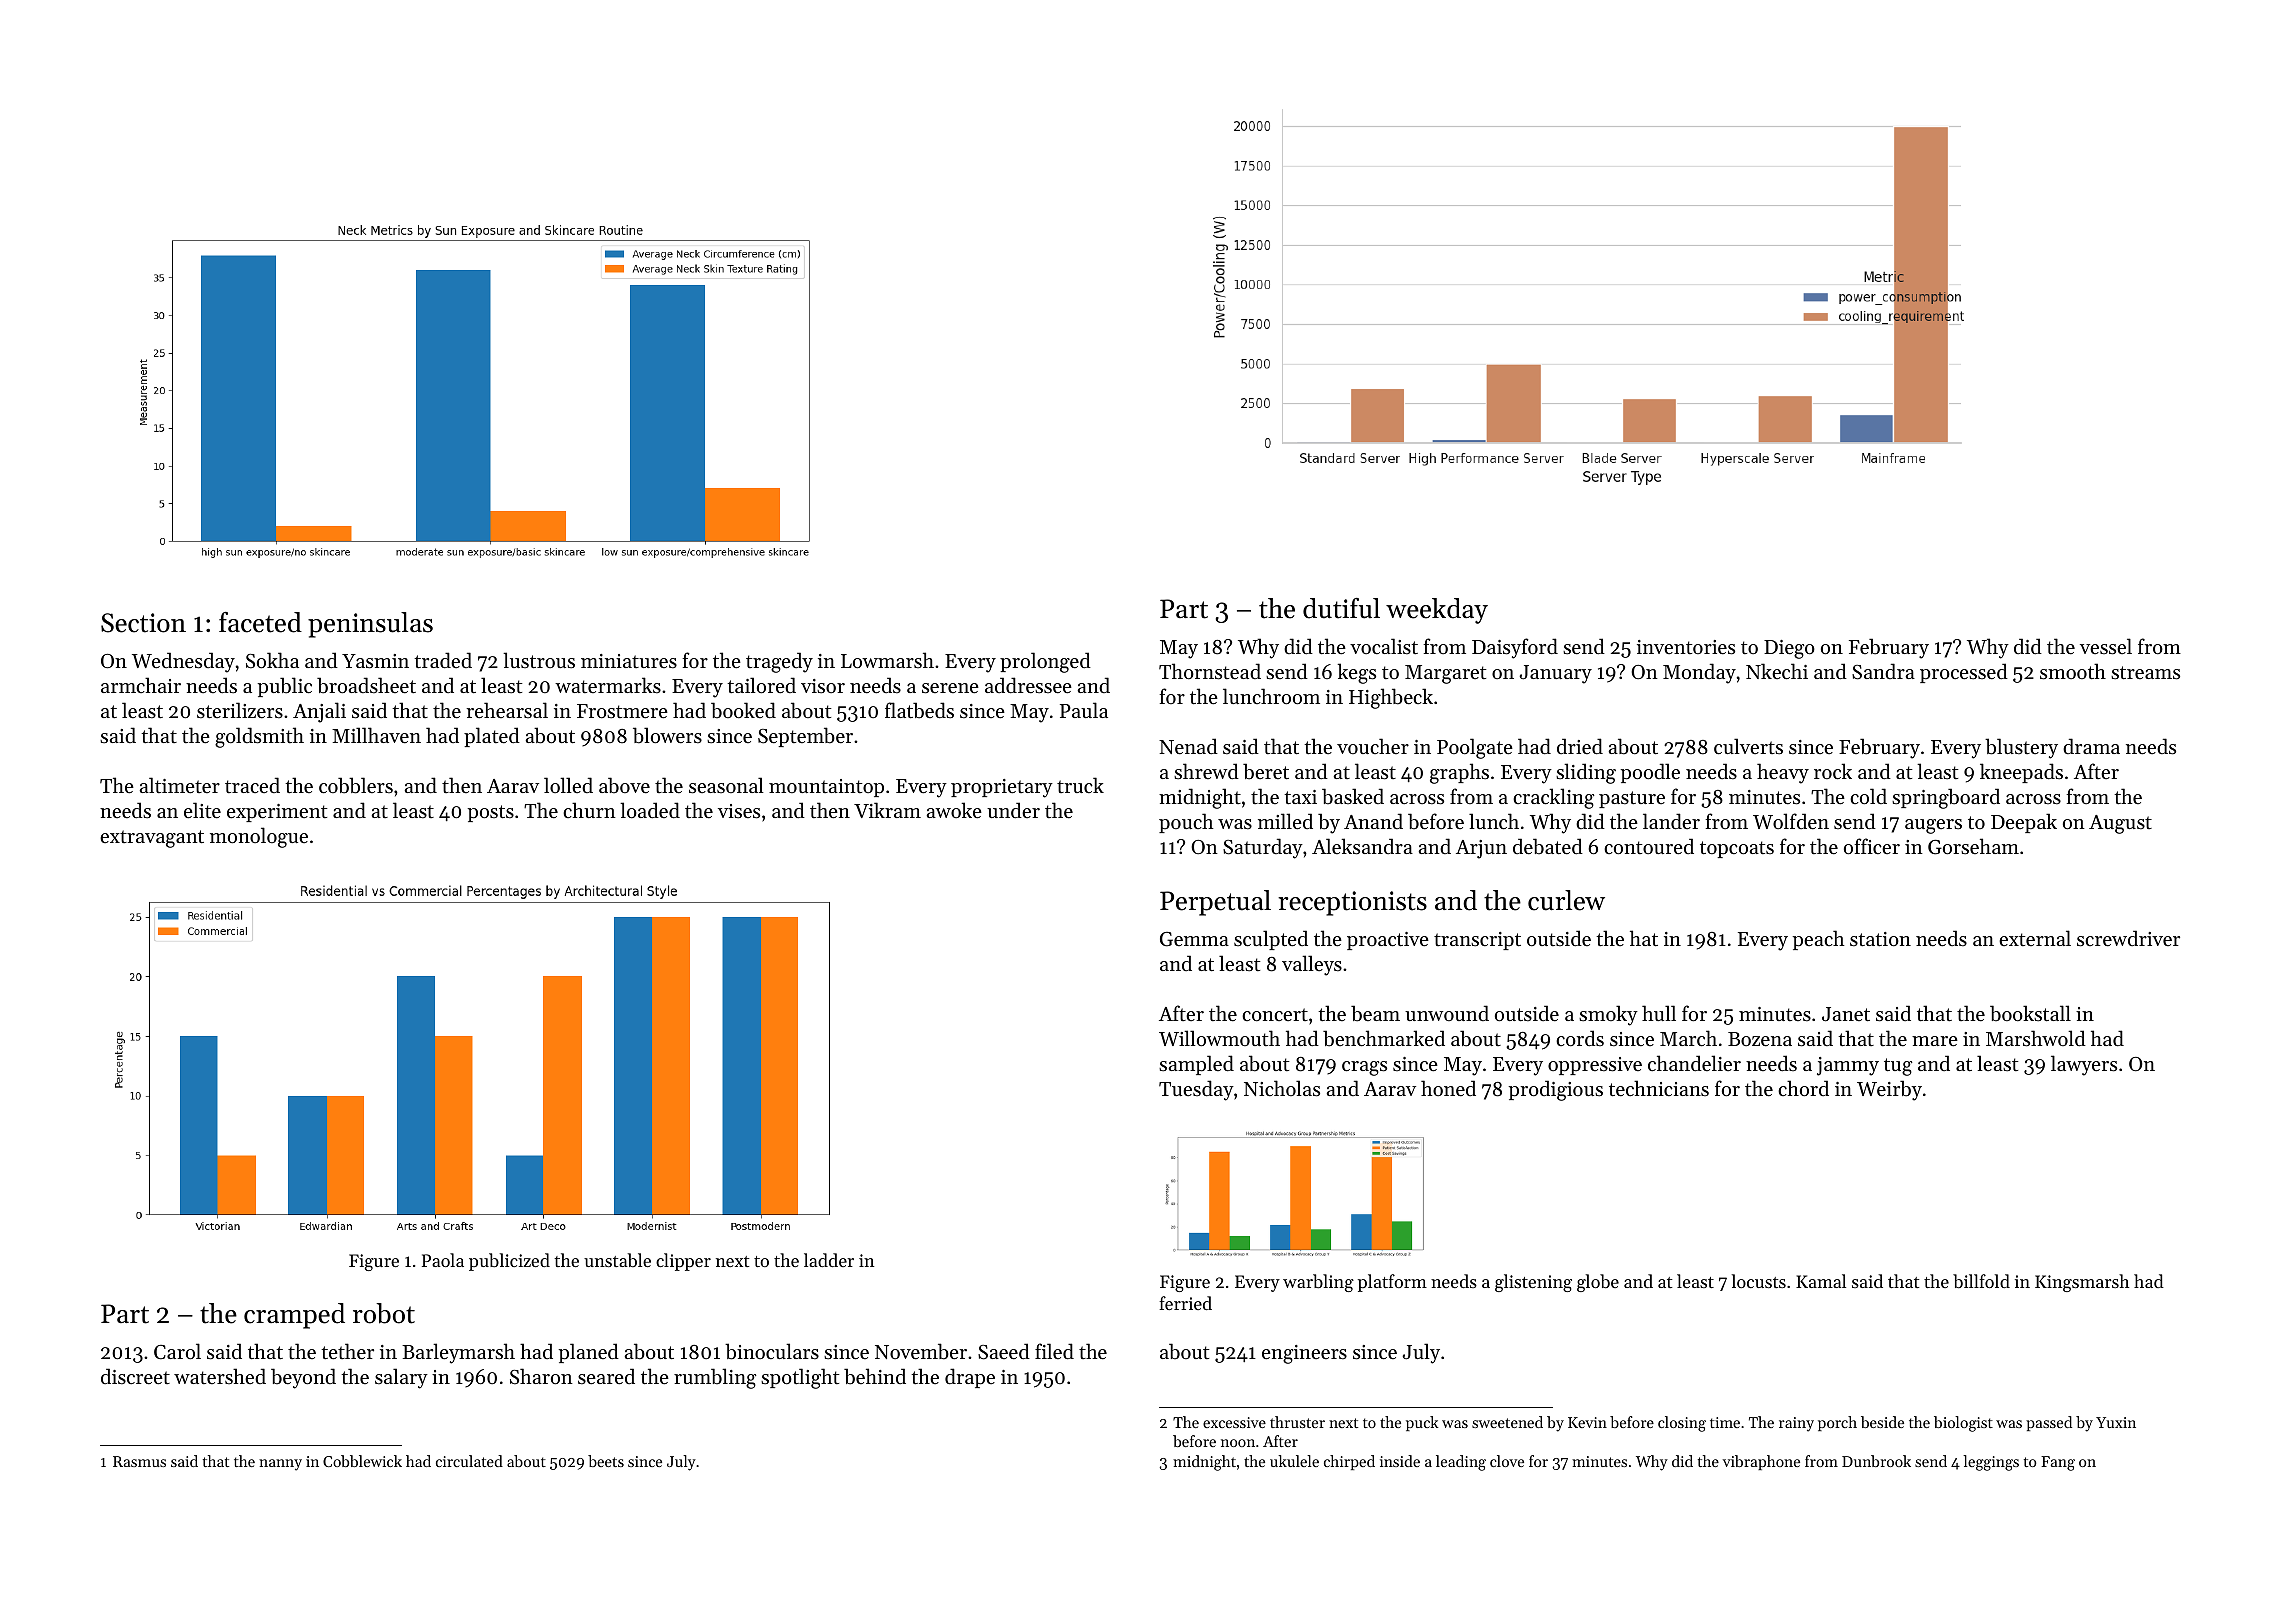 The height and width of the screenshot is (1614, 2282). What do you see at coordinates (1533, 1283) in the screenshot?
I see `glistening` at bounding box center [1533, 1283].
